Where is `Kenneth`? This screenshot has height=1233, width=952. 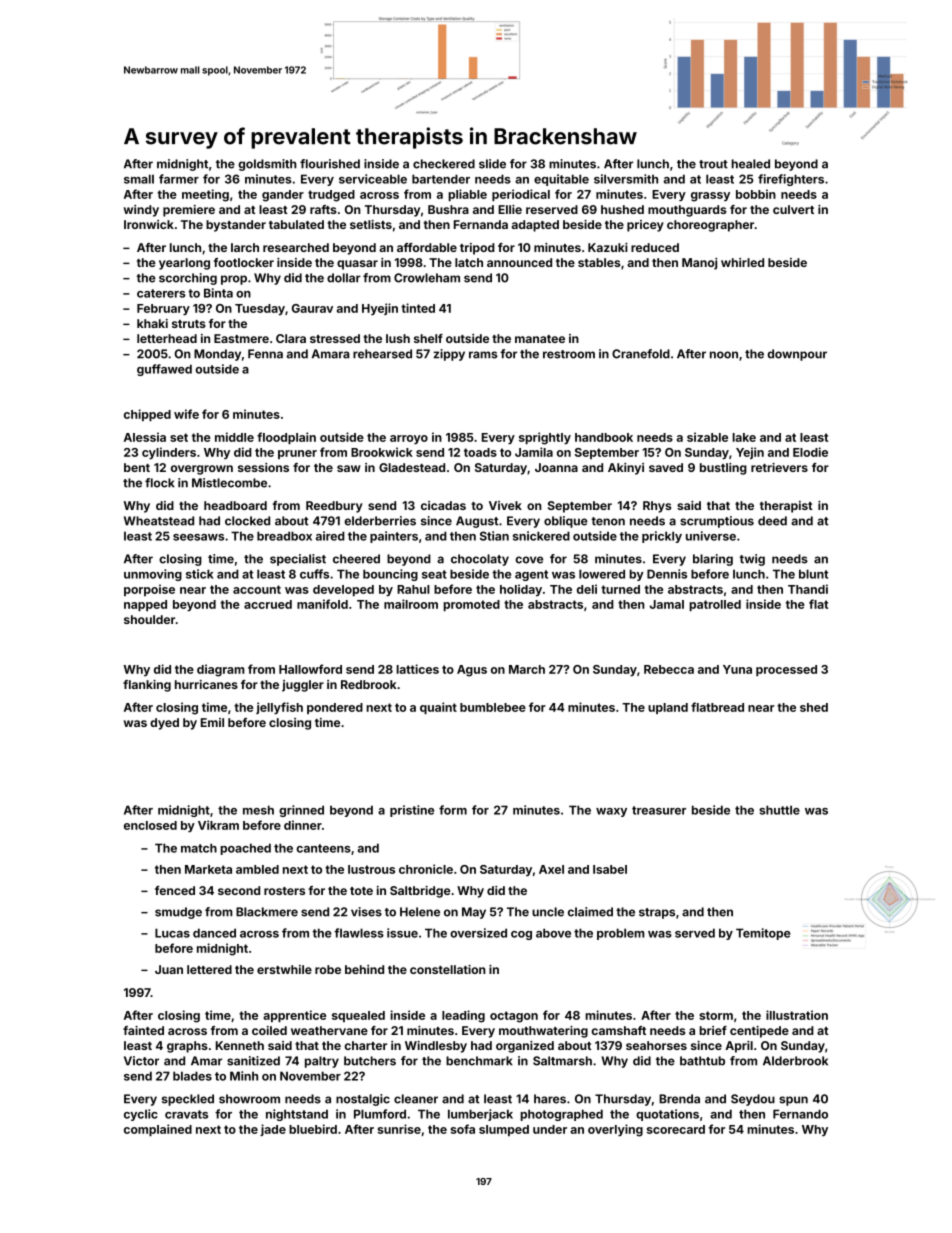
Kenneth is located at coordinates (240, 1045).
